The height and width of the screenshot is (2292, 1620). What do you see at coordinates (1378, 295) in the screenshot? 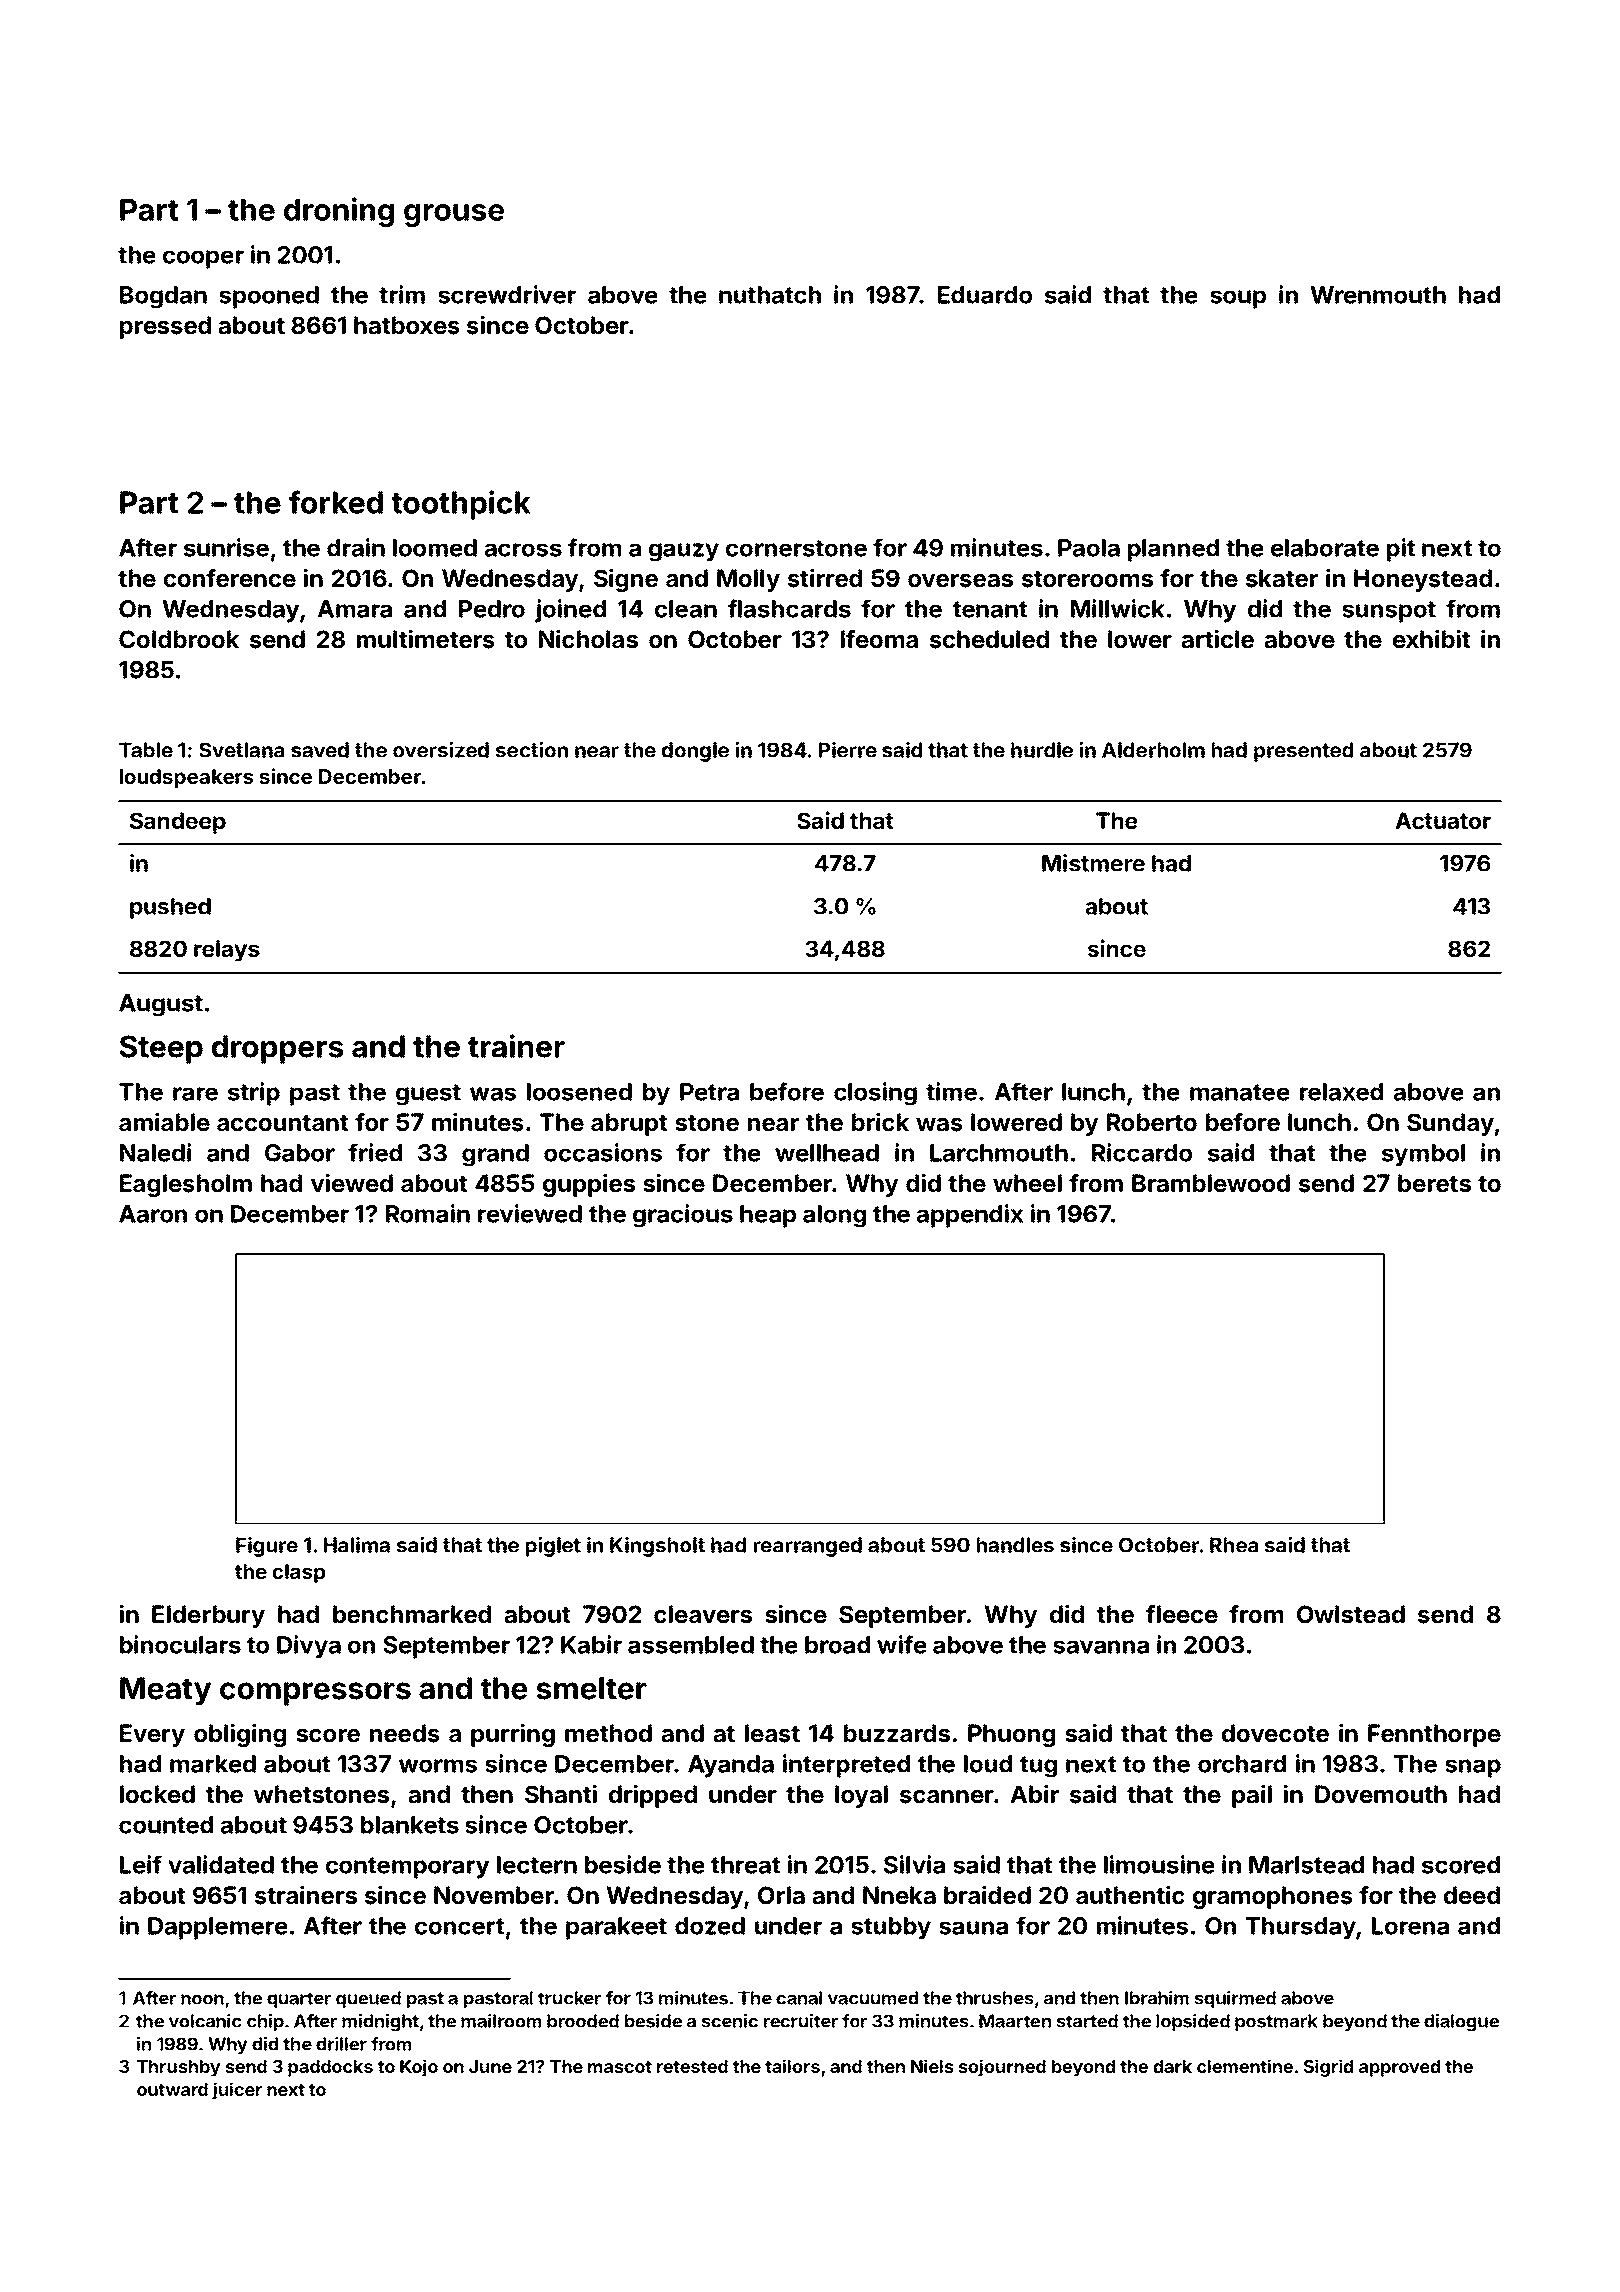
I see `Wrenmouth` at bounding box center [1378, 295].
